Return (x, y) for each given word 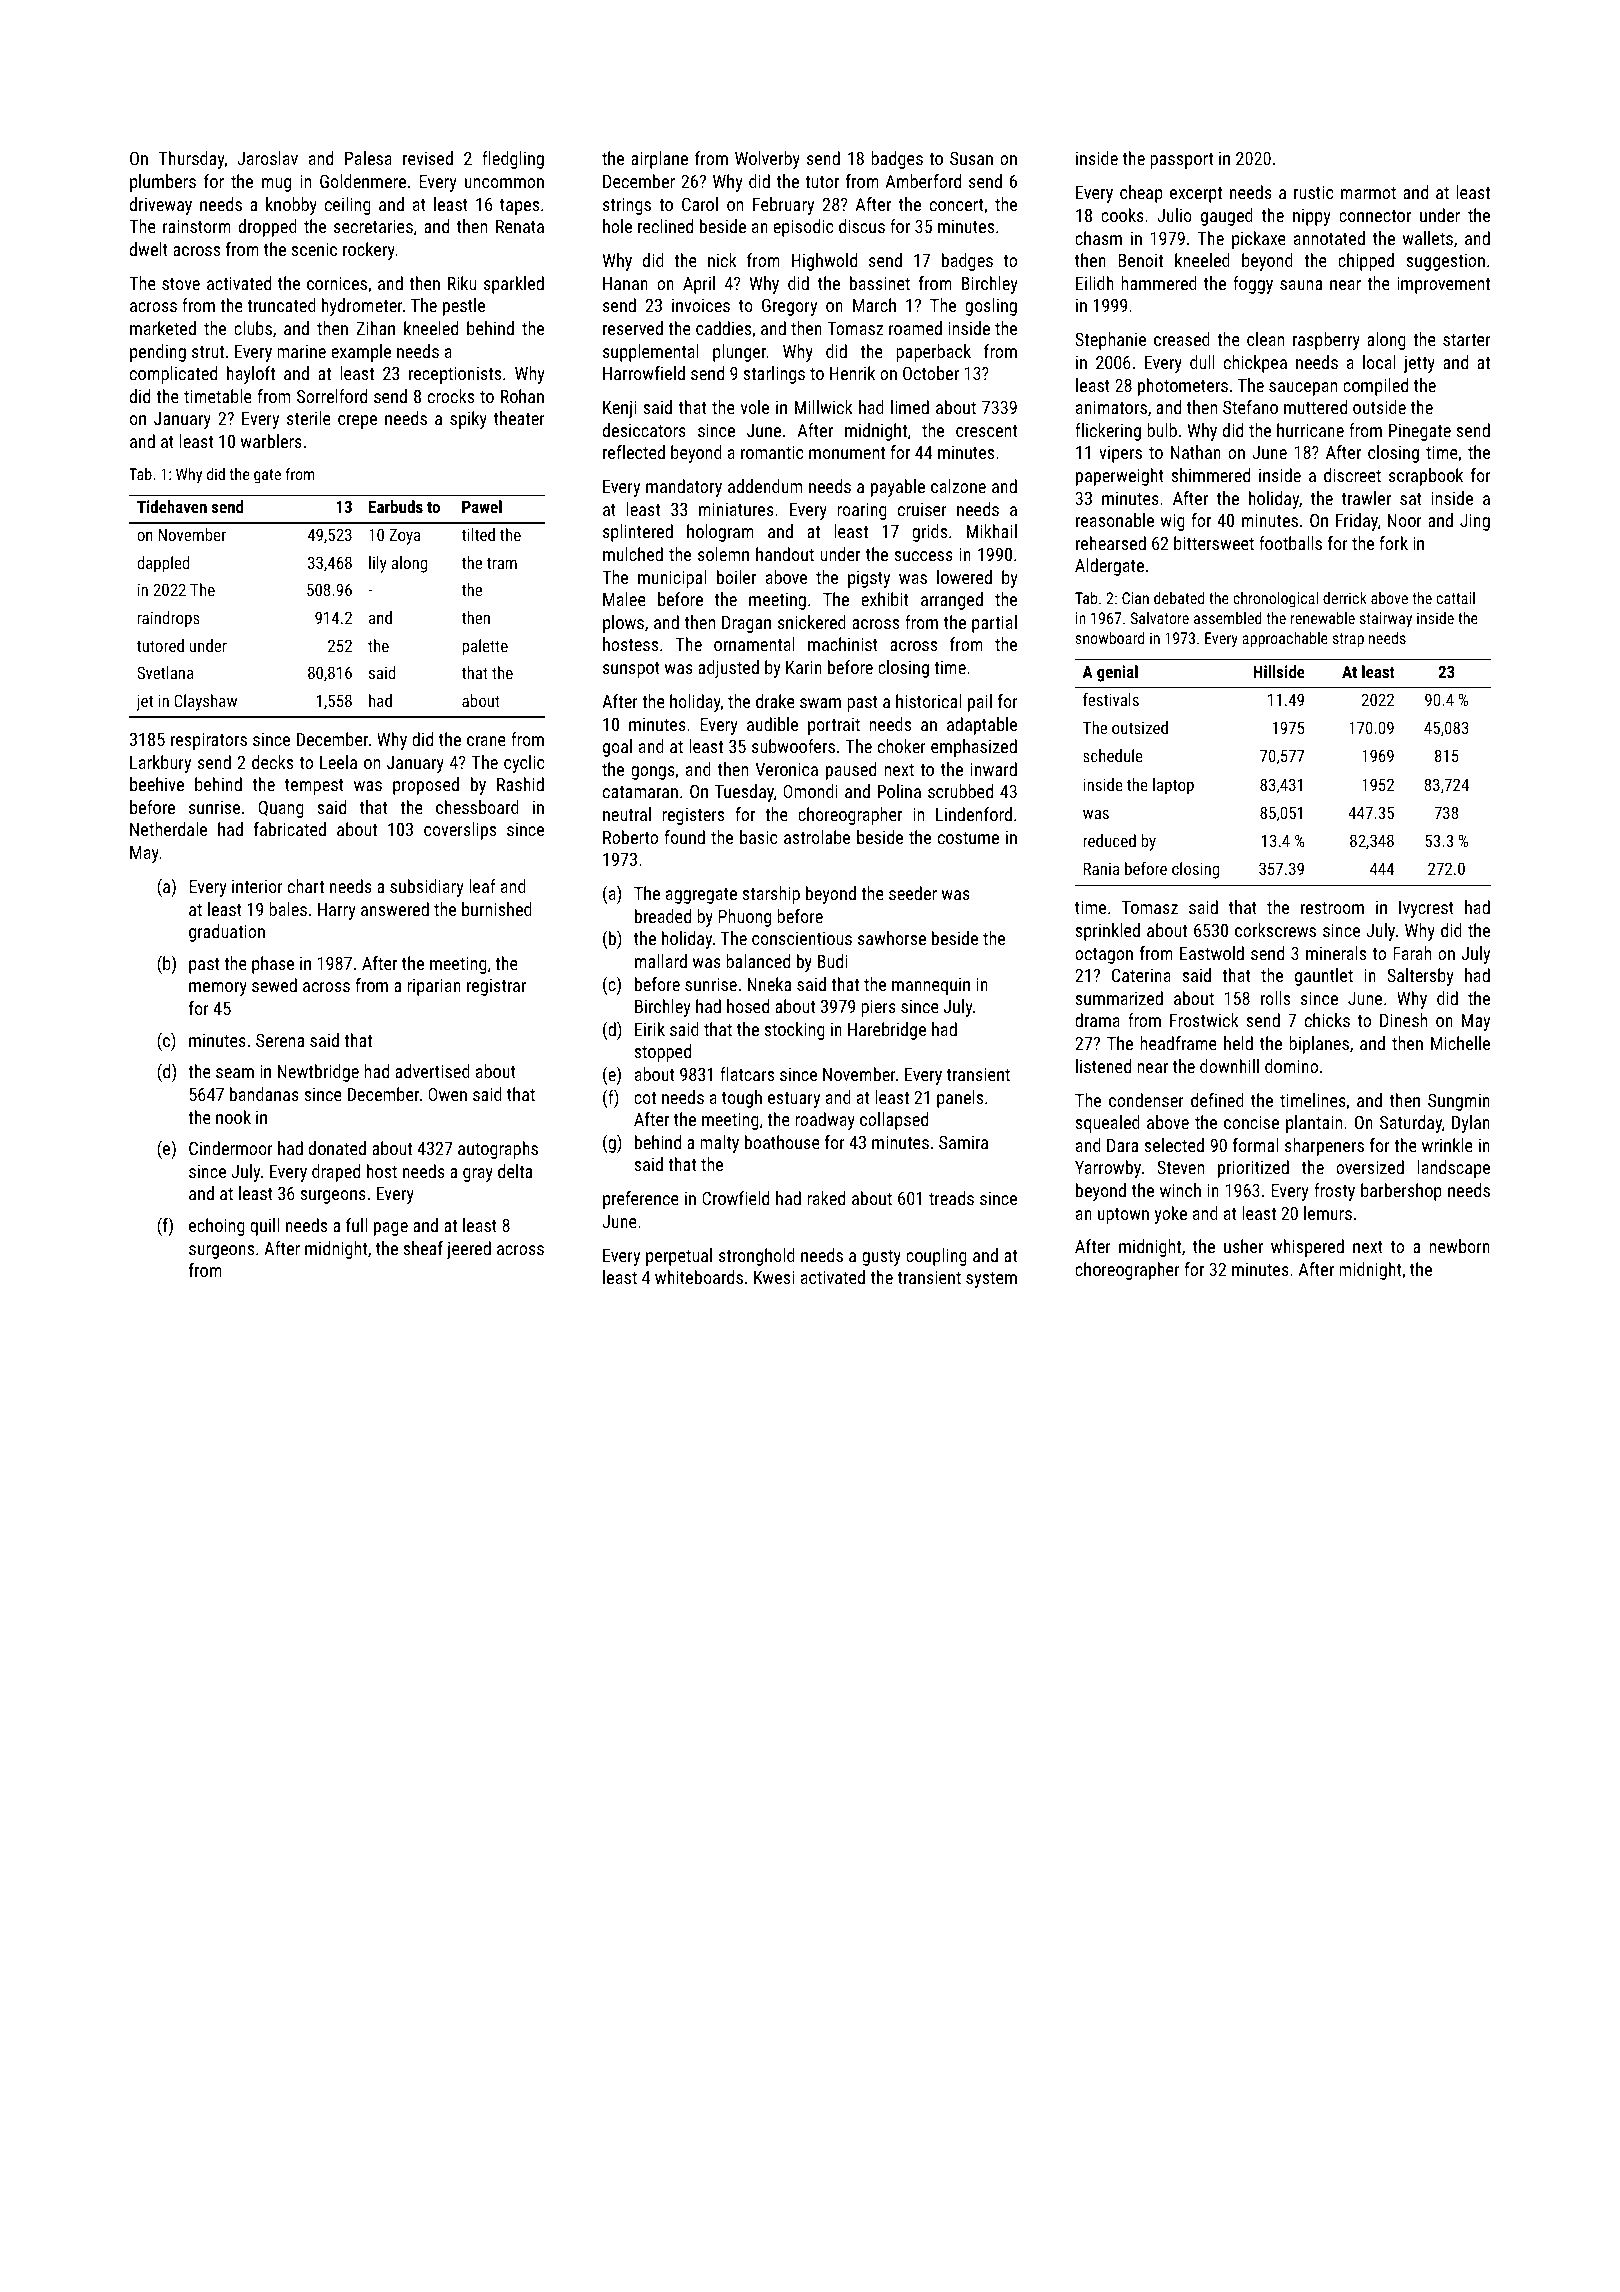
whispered (1307, 1248)
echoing (217, 1227)
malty (719, 1144)
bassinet (880, 283)
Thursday (192, 160)
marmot (1368, 193)
